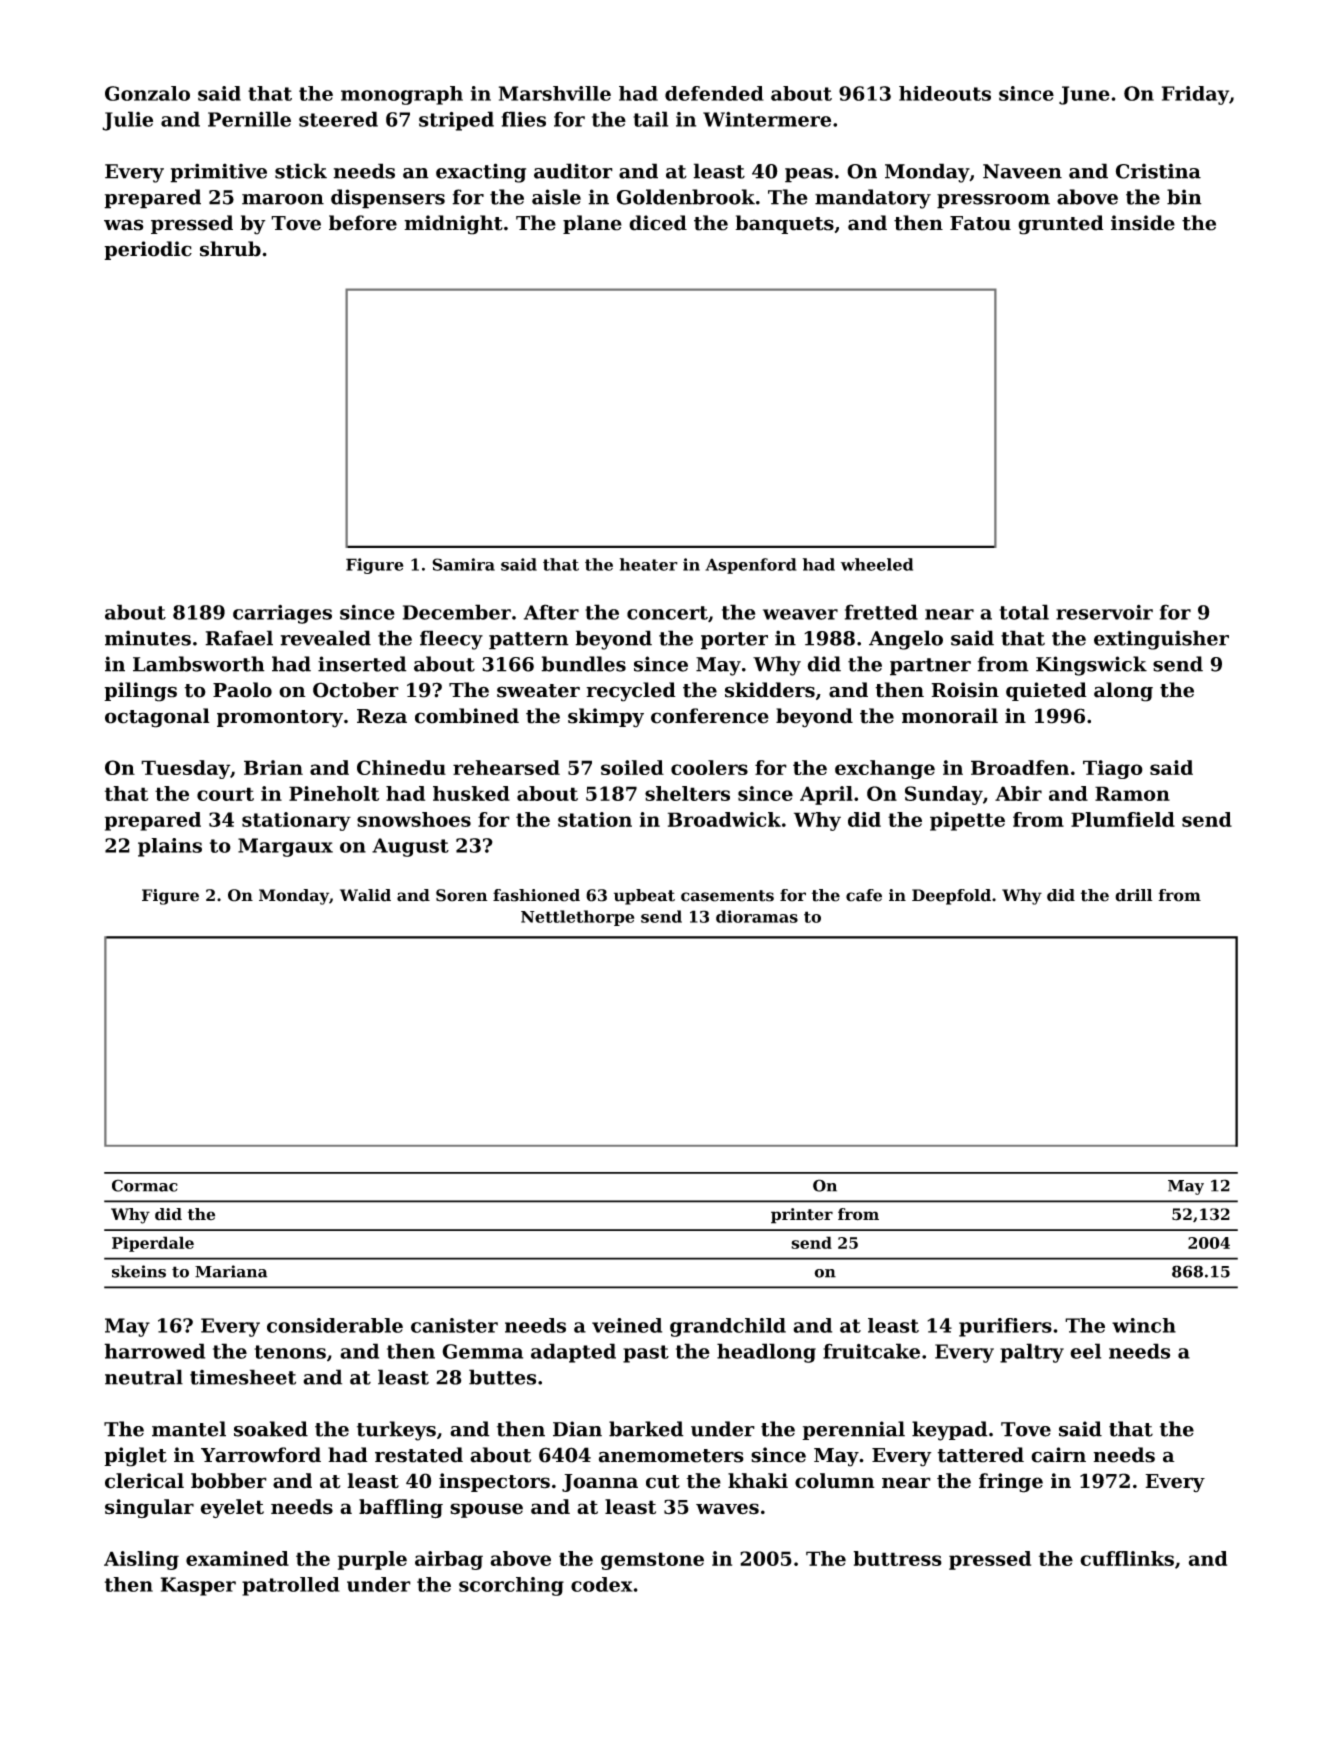 Image resolution: width=1342 pixels, height=1737 pixels. I want to click on extinguisher, so click(1161, 640).
